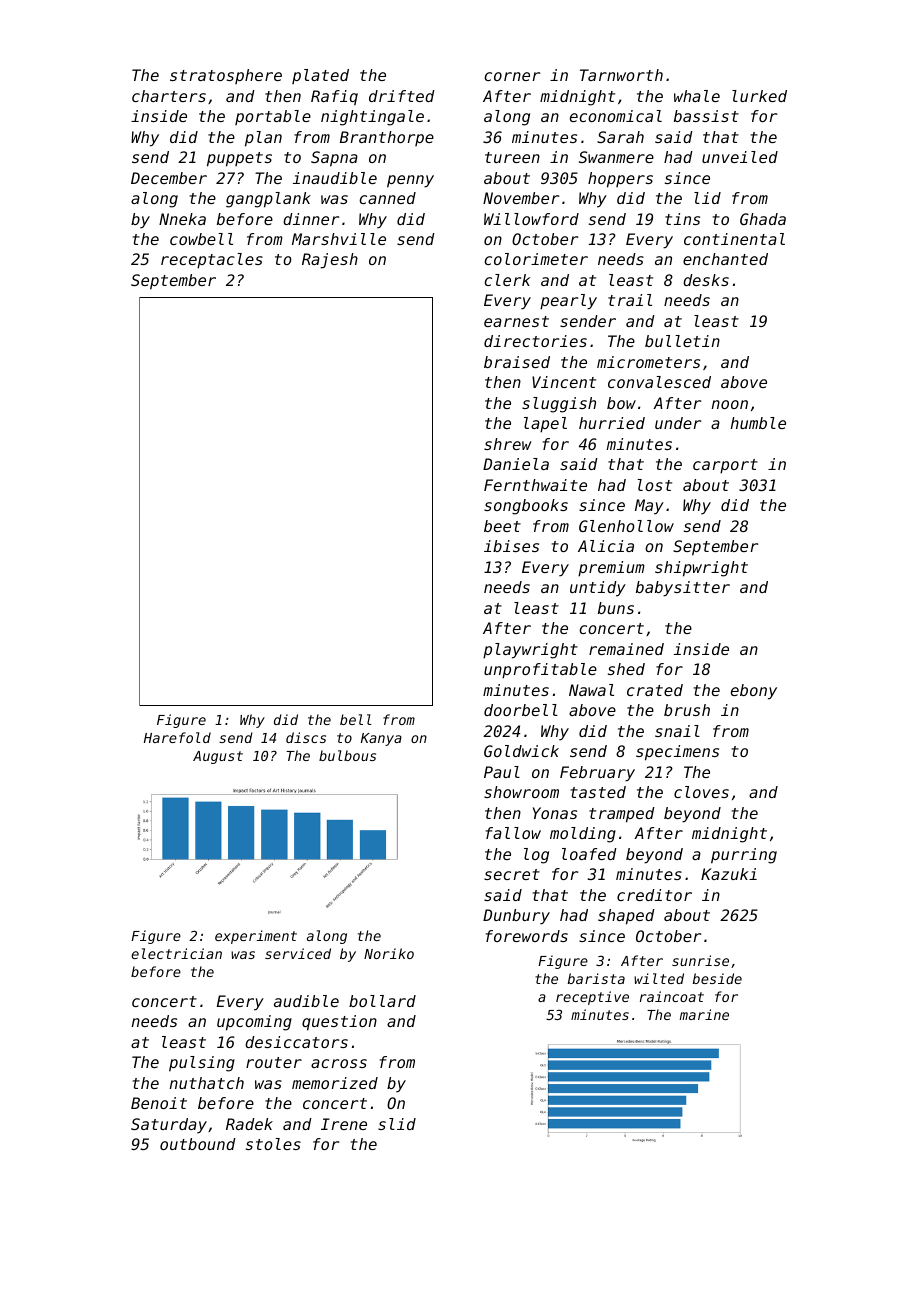 Image resolution: width=924 pixels, height=1314 pixels. What do you see at coordinates (176, 953) in the screenshot?
I see `electrician` at bounding box center [176, 953].
